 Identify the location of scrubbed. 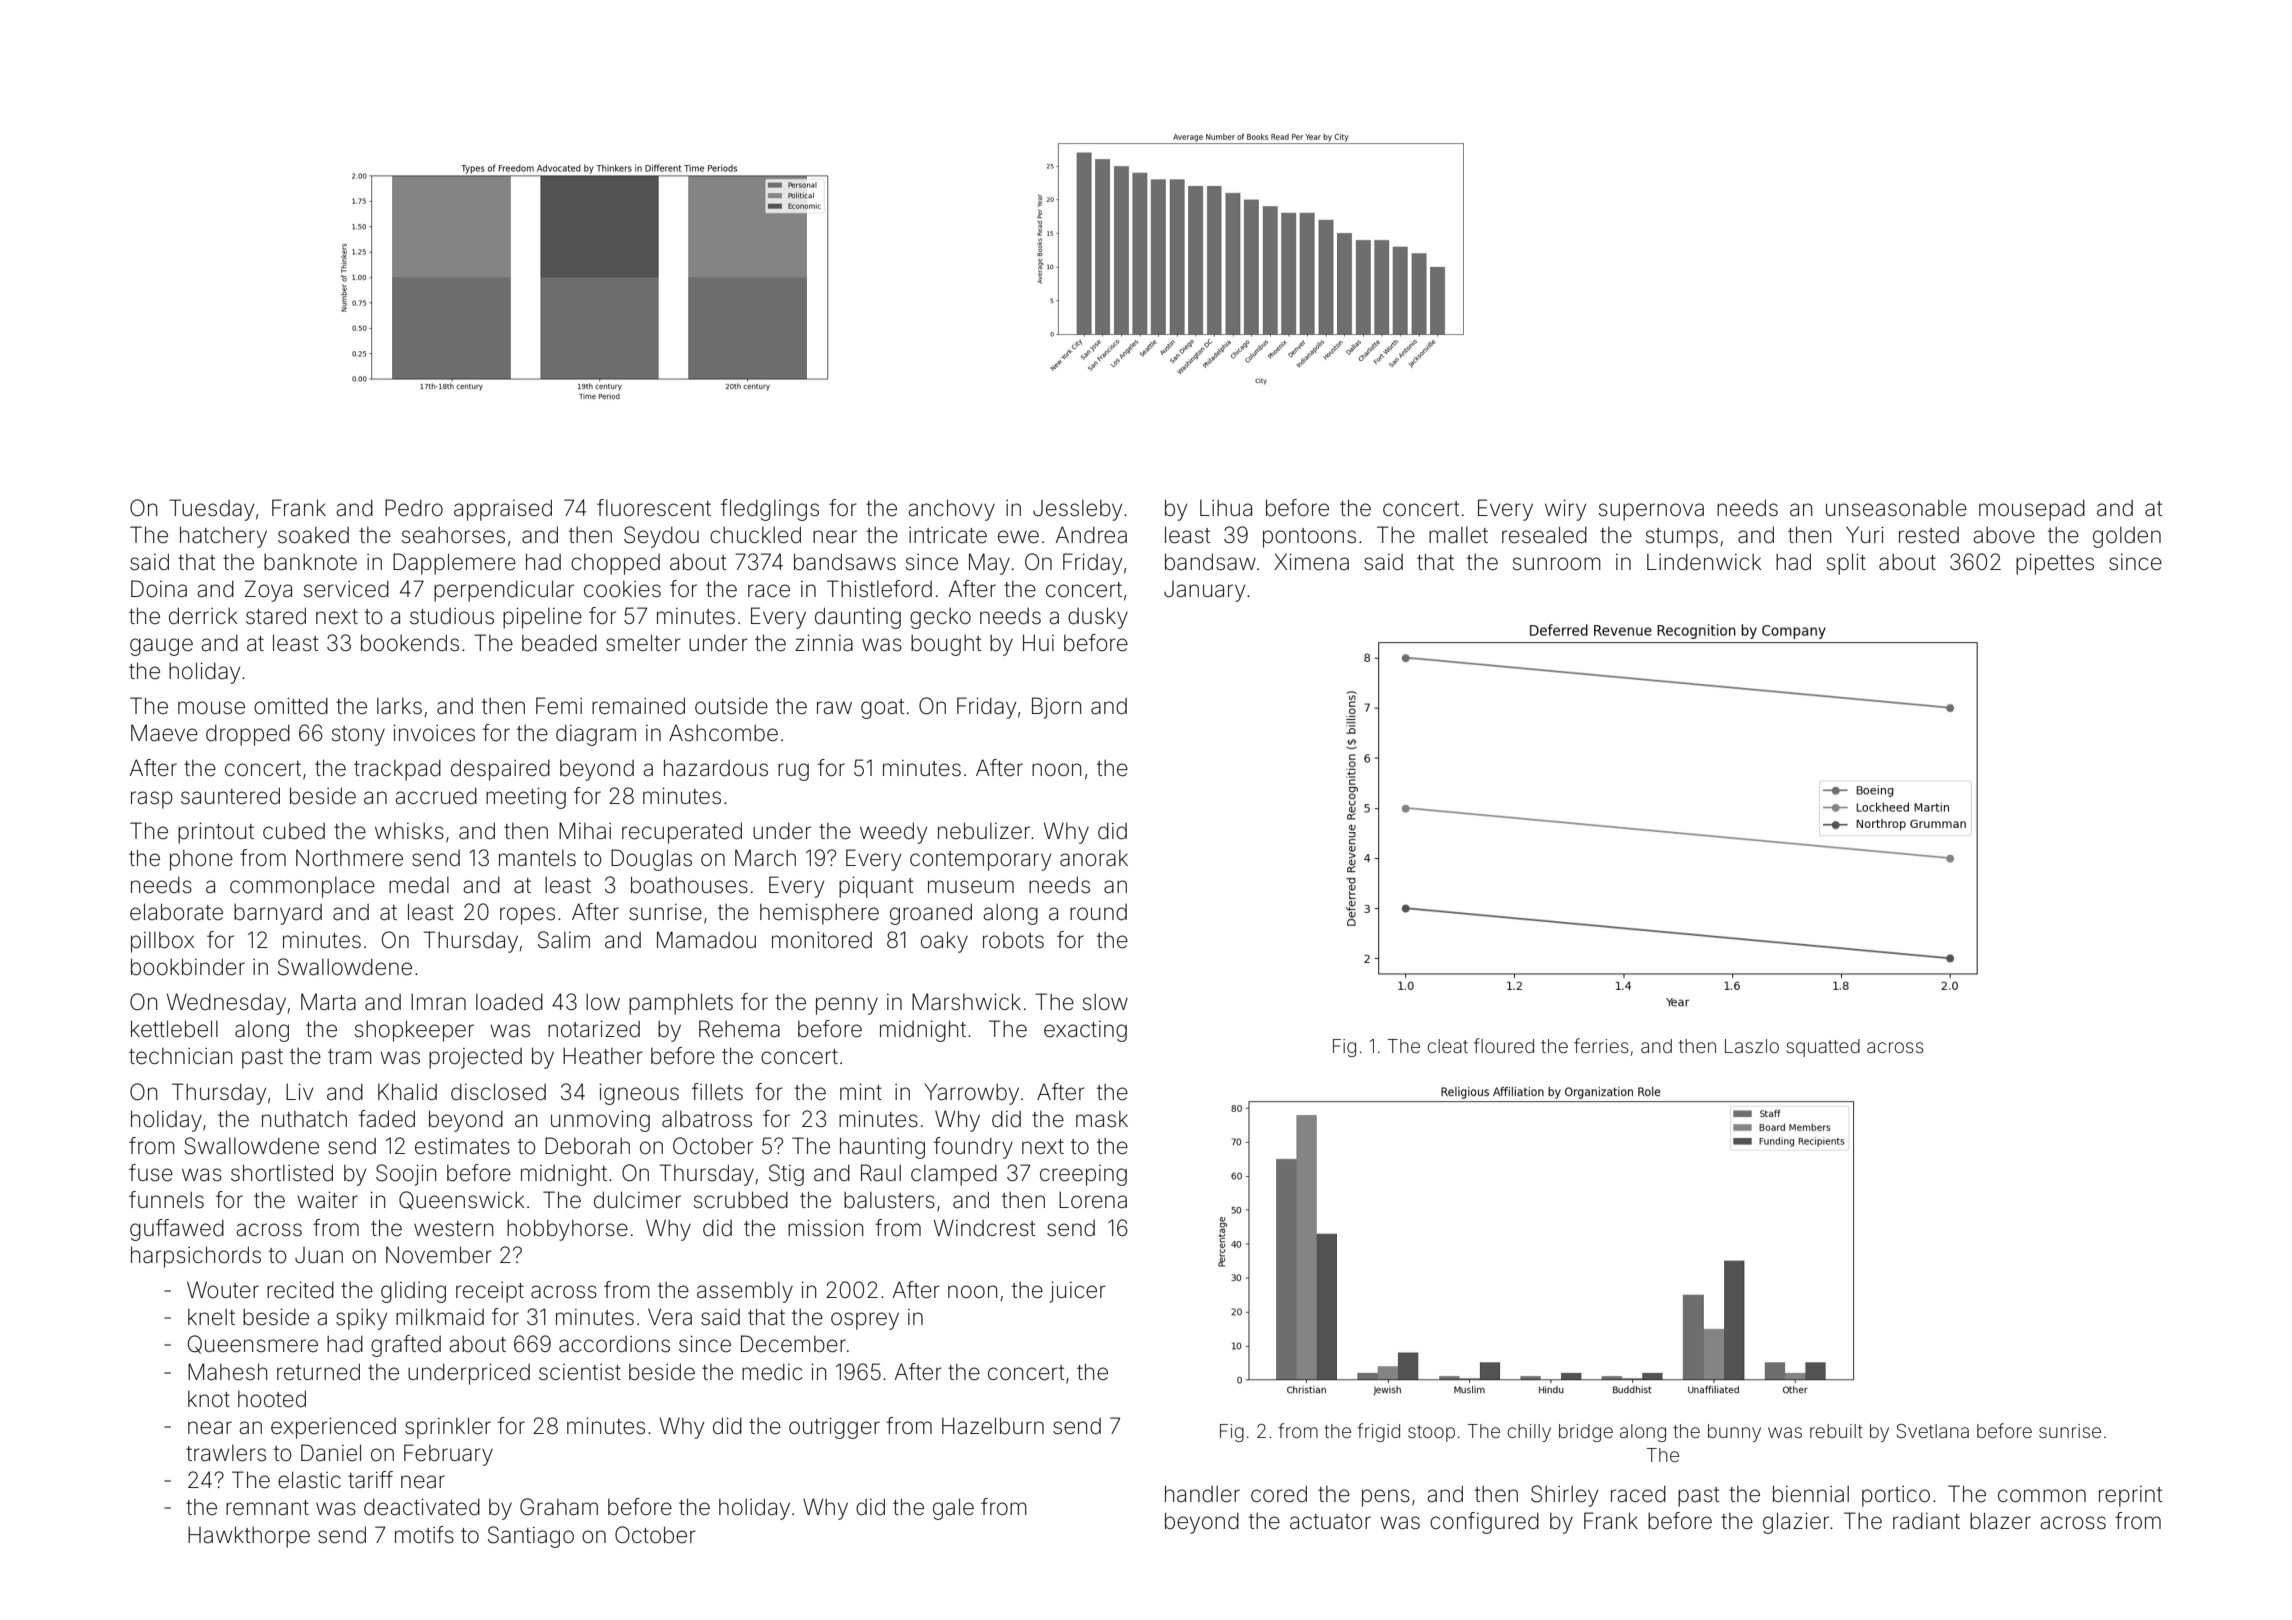
(741, 1200).
